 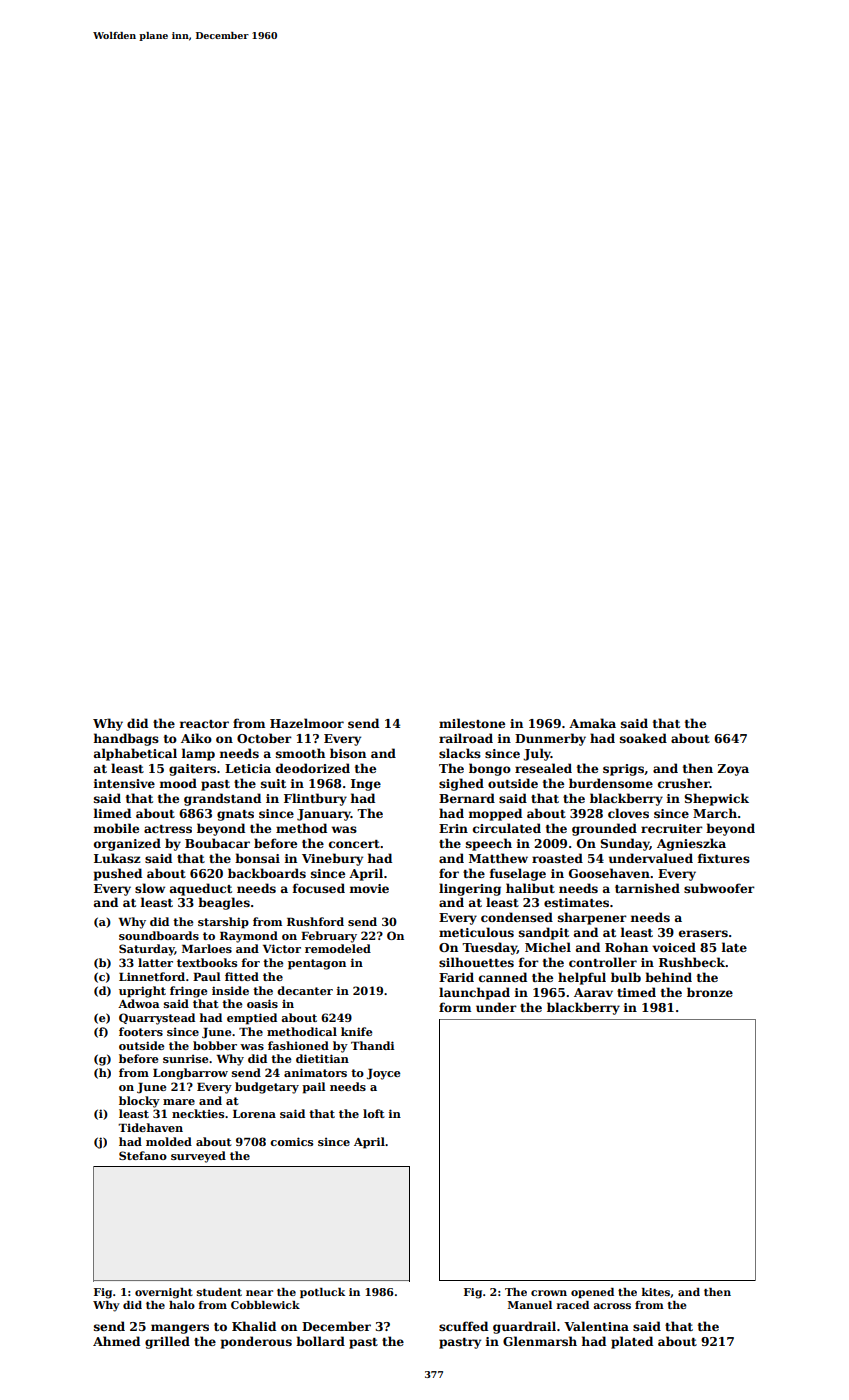 What do you see at coordinates (537, 754) in the image?
I see `July` at bounding box center [537, 754].
